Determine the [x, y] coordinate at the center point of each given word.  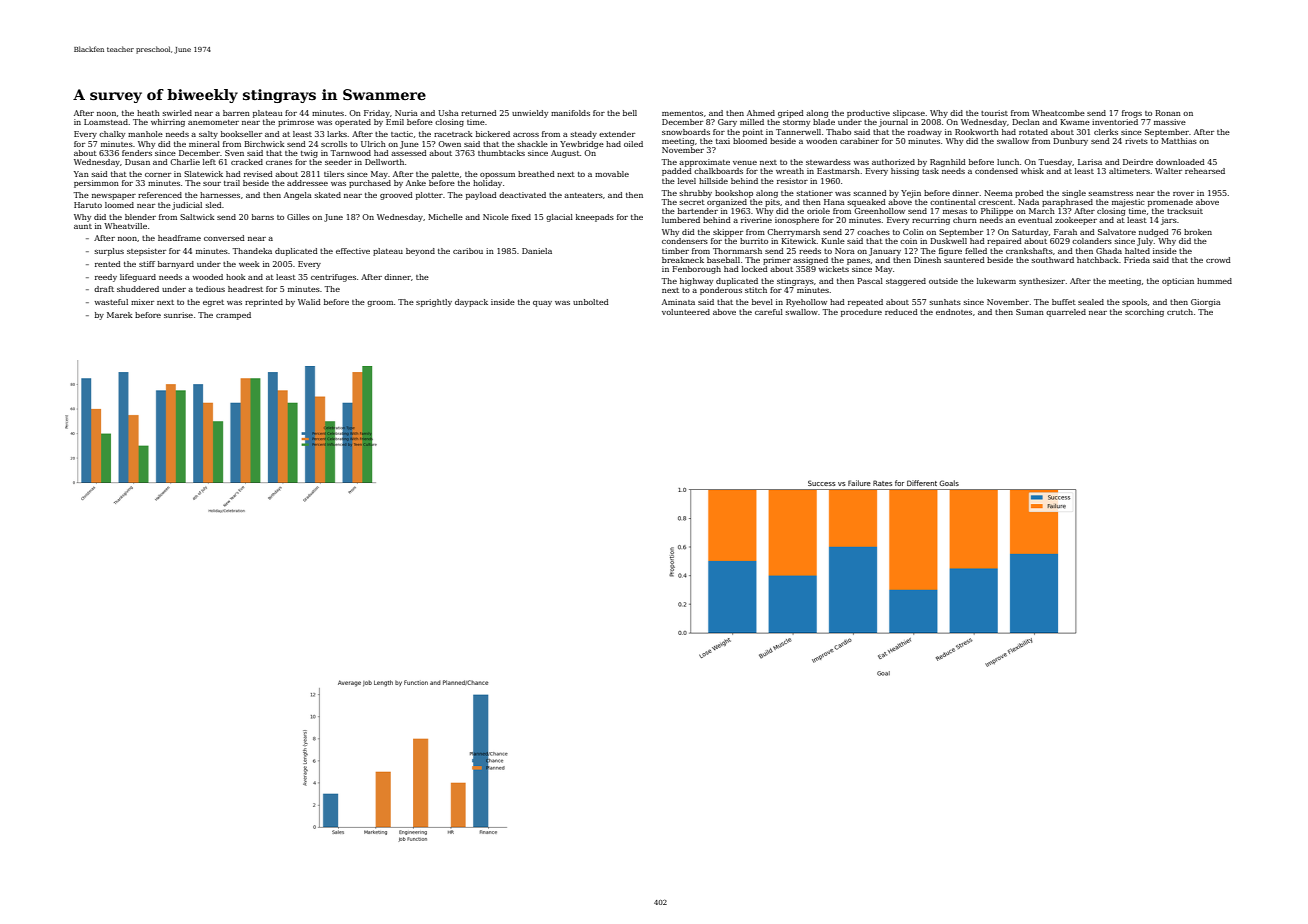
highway [696, 282]
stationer [815, 193]
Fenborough [696, 270]
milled [752, 122]
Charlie [185, 162]
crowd [1218, 260]
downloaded [1180, 162]
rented [108, 264]
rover [1183, 194]
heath [148, 113]
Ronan [1168, 113]
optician [1178, 282]
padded [677, 172]
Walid [309, 302]
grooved [396, 196]
